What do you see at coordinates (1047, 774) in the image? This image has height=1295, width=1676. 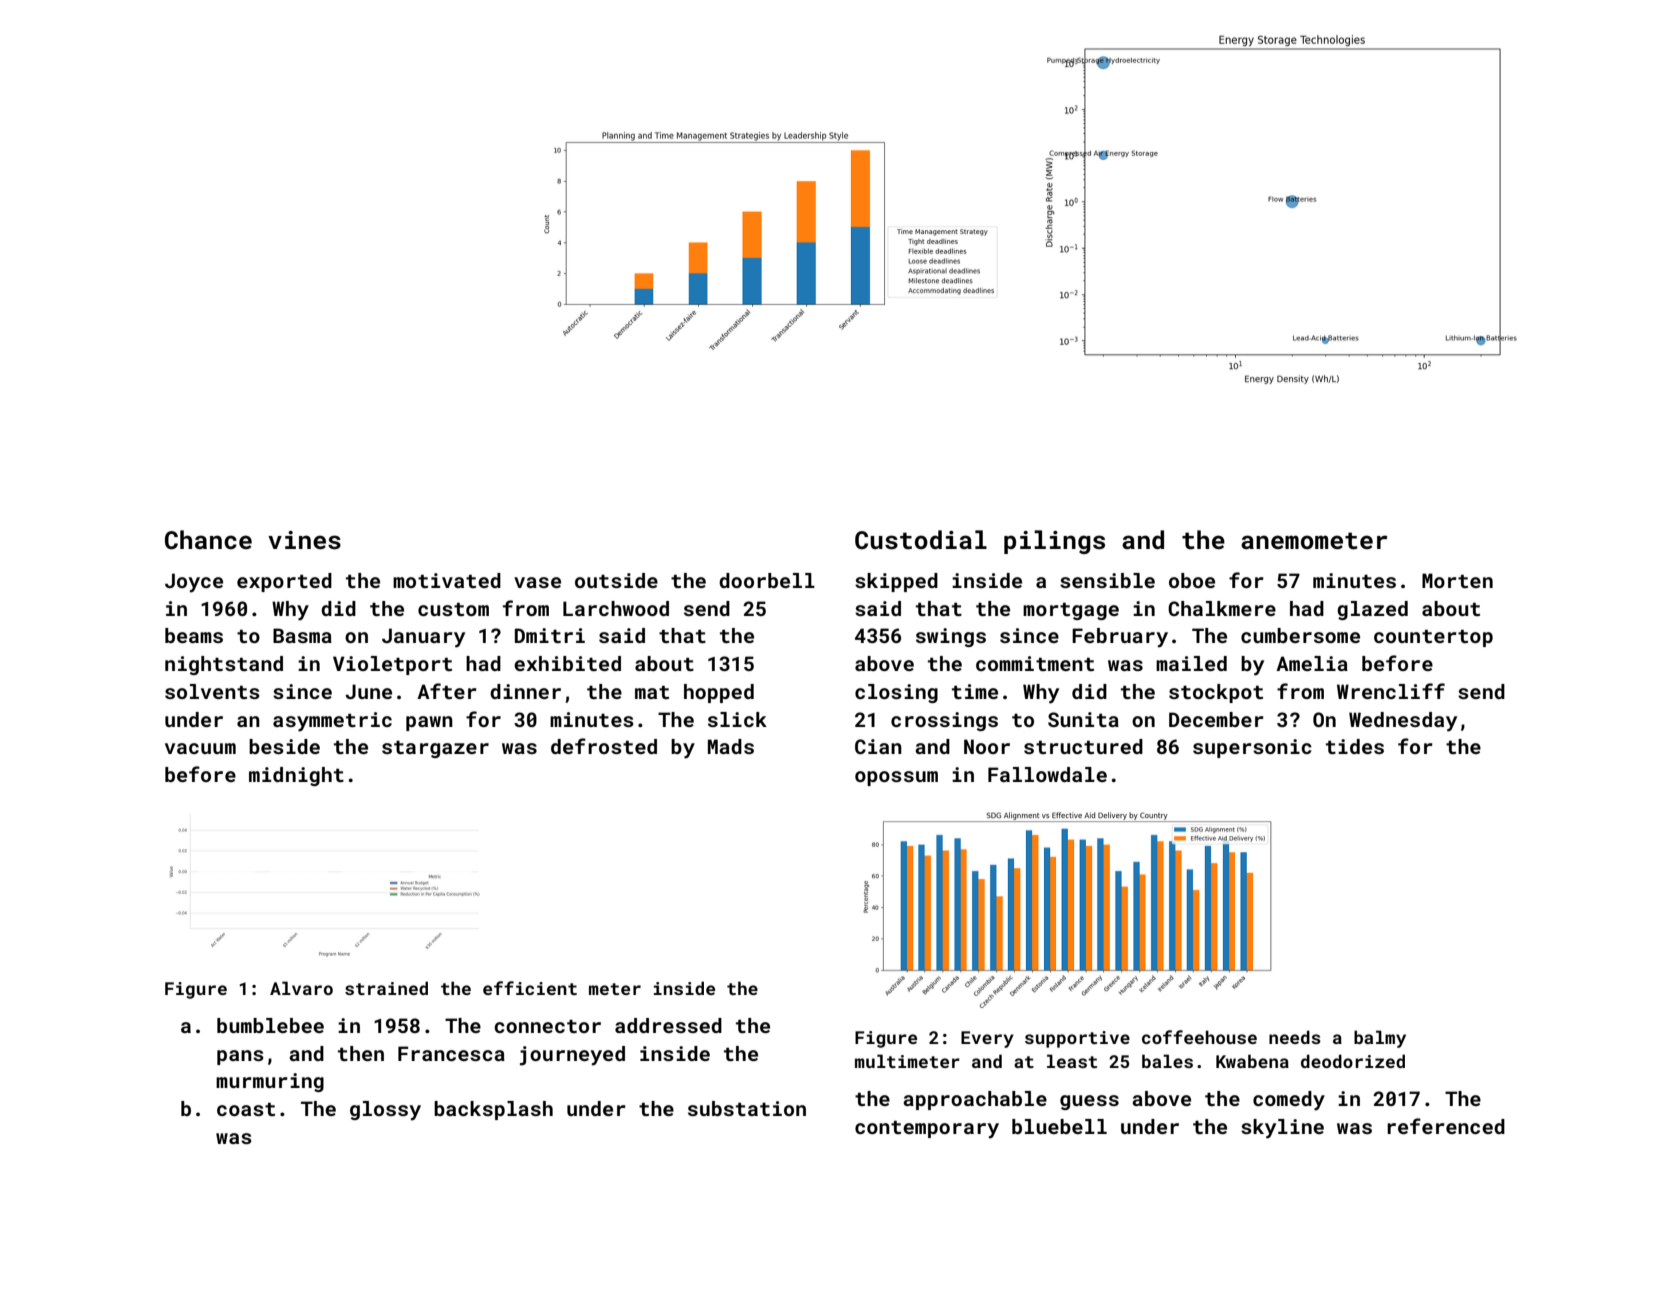 I see `Fallowdale` at bounding box center [1047, 774].
